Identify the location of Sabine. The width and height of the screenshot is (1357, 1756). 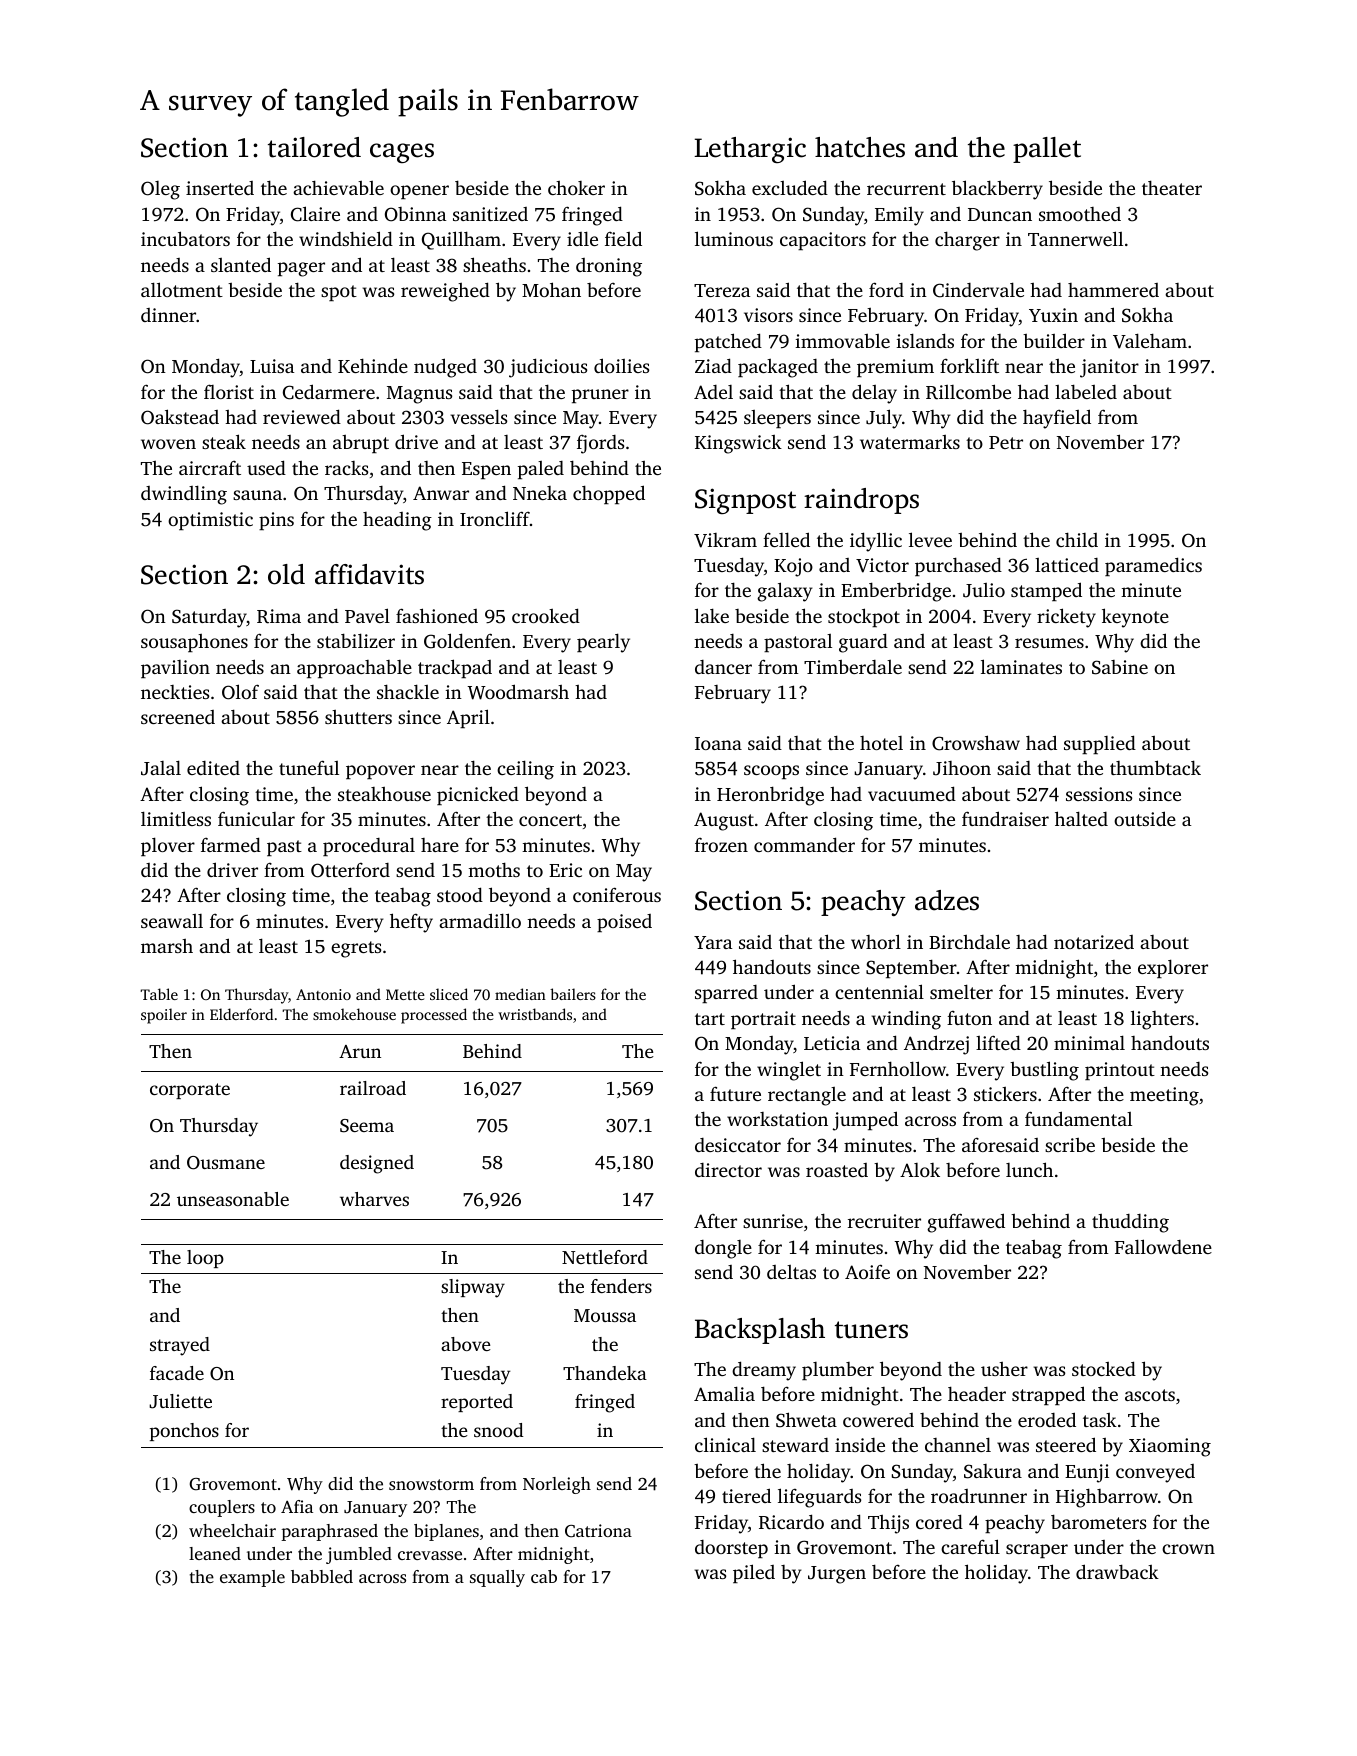
(1120, 667).
